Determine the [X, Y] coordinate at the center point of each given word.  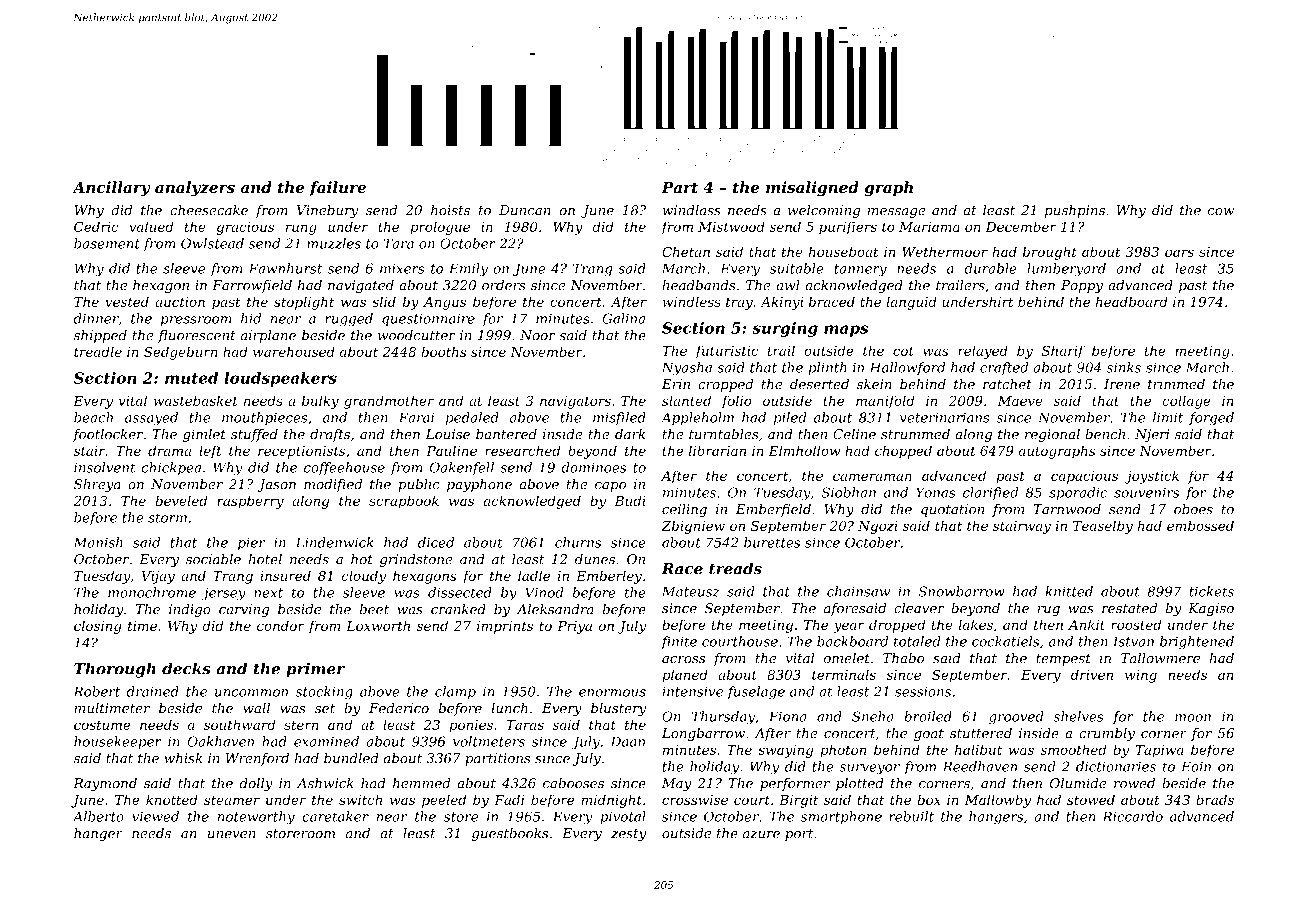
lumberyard [1066, 270]
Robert [96, 691]
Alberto [98, 816]
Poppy [1082, 286]
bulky [320, 402]
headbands [699, 285]
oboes [1193, 509]
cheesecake [209, 210]
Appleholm [697, 418]
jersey [224, 594]
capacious [1084, 477]
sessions [923, 691]
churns [578, 542]
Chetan [686, 251]
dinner [96, 318]
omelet [847, 658]
